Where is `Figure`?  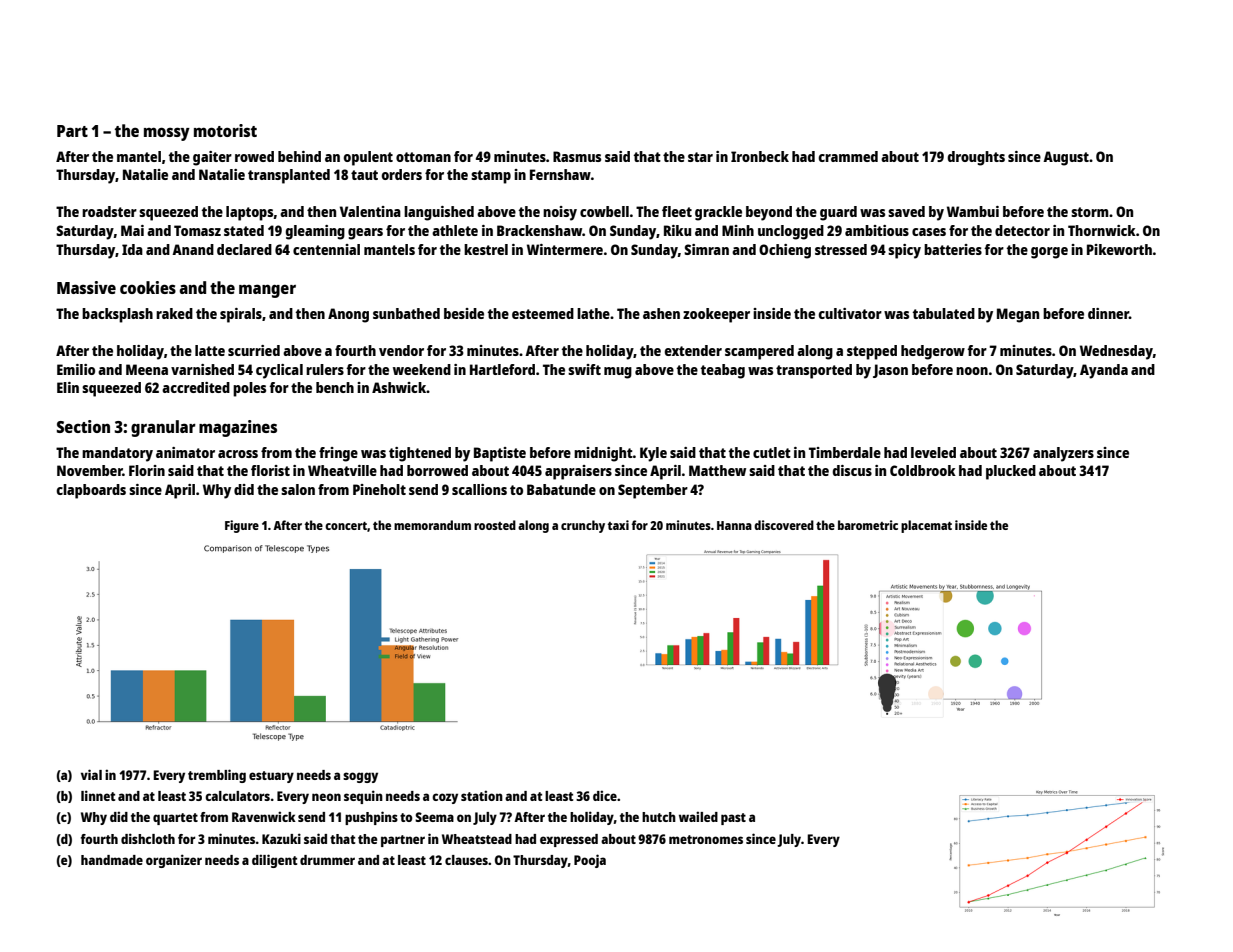 Figure is located at coordinates (242, 526).
